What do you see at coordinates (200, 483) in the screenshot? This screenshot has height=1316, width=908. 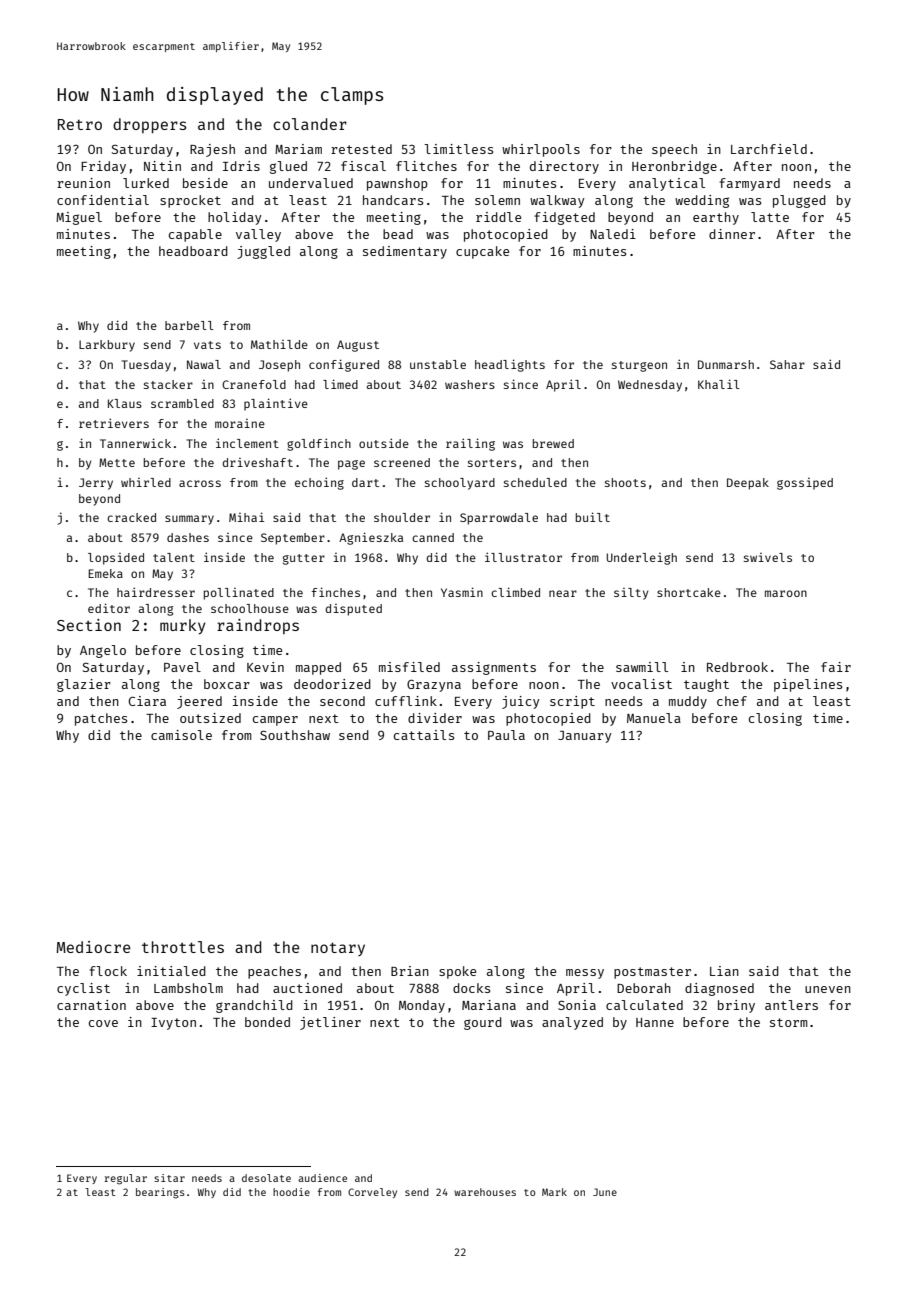 I see `across` at bounding box center [200, 483].
